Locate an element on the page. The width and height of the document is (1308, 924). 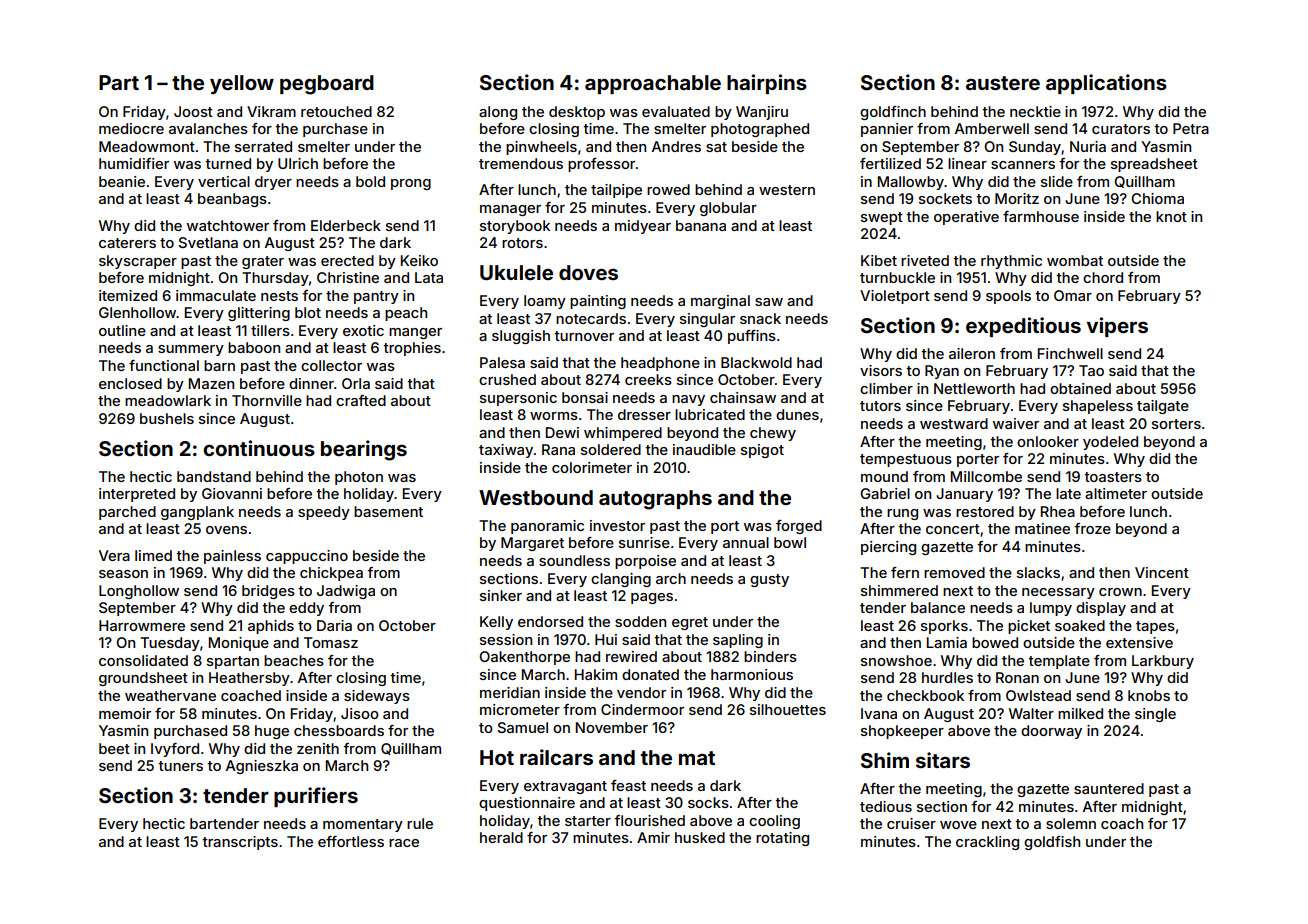
season is located at coordinates (123, 574).
